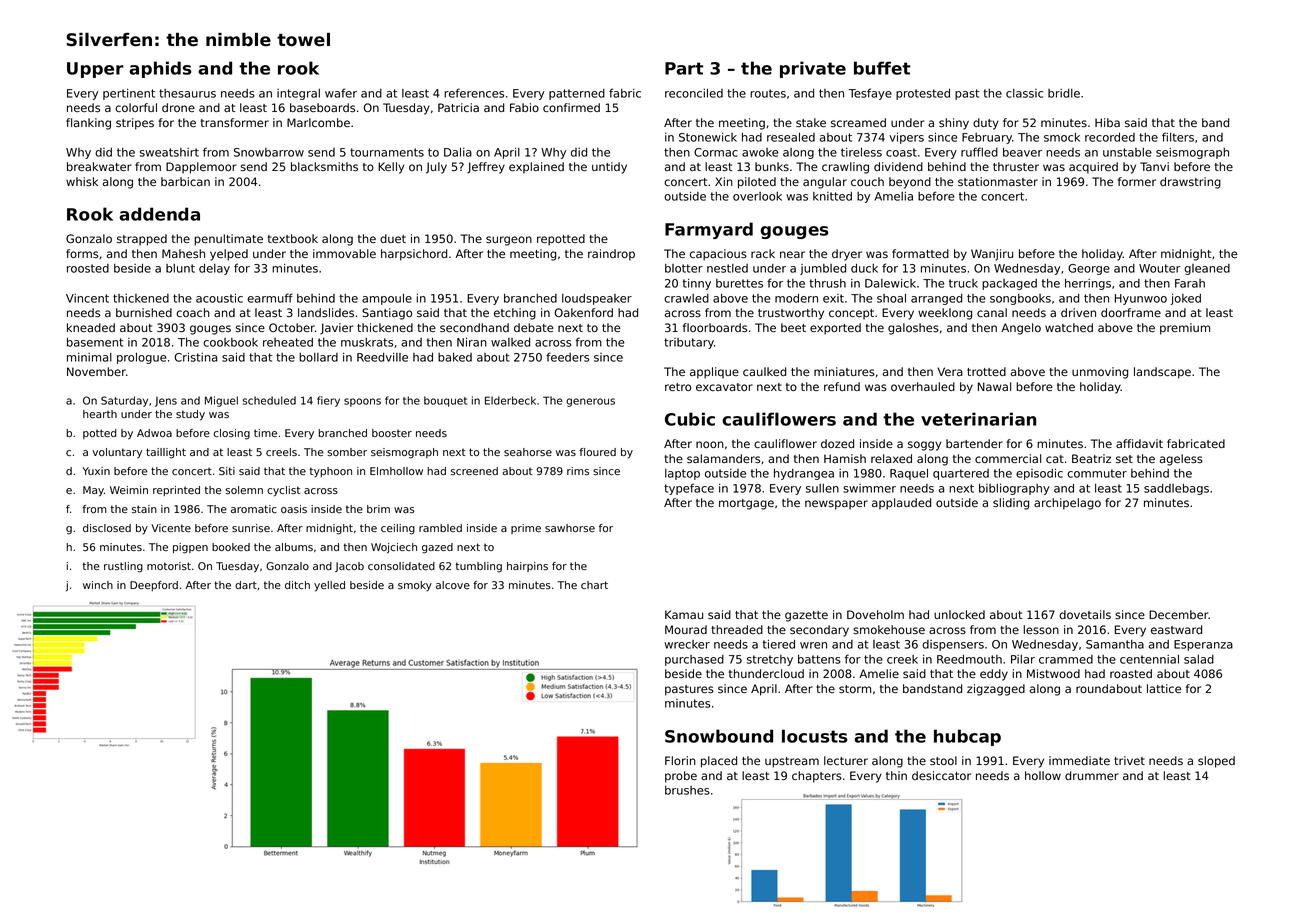 Image resolution: width=1308 pixels, height=924 pixels. What do you see at coordinates (978, 419) in the screenshot?
I see `veterinarian` at bounding box center [978, 419].
